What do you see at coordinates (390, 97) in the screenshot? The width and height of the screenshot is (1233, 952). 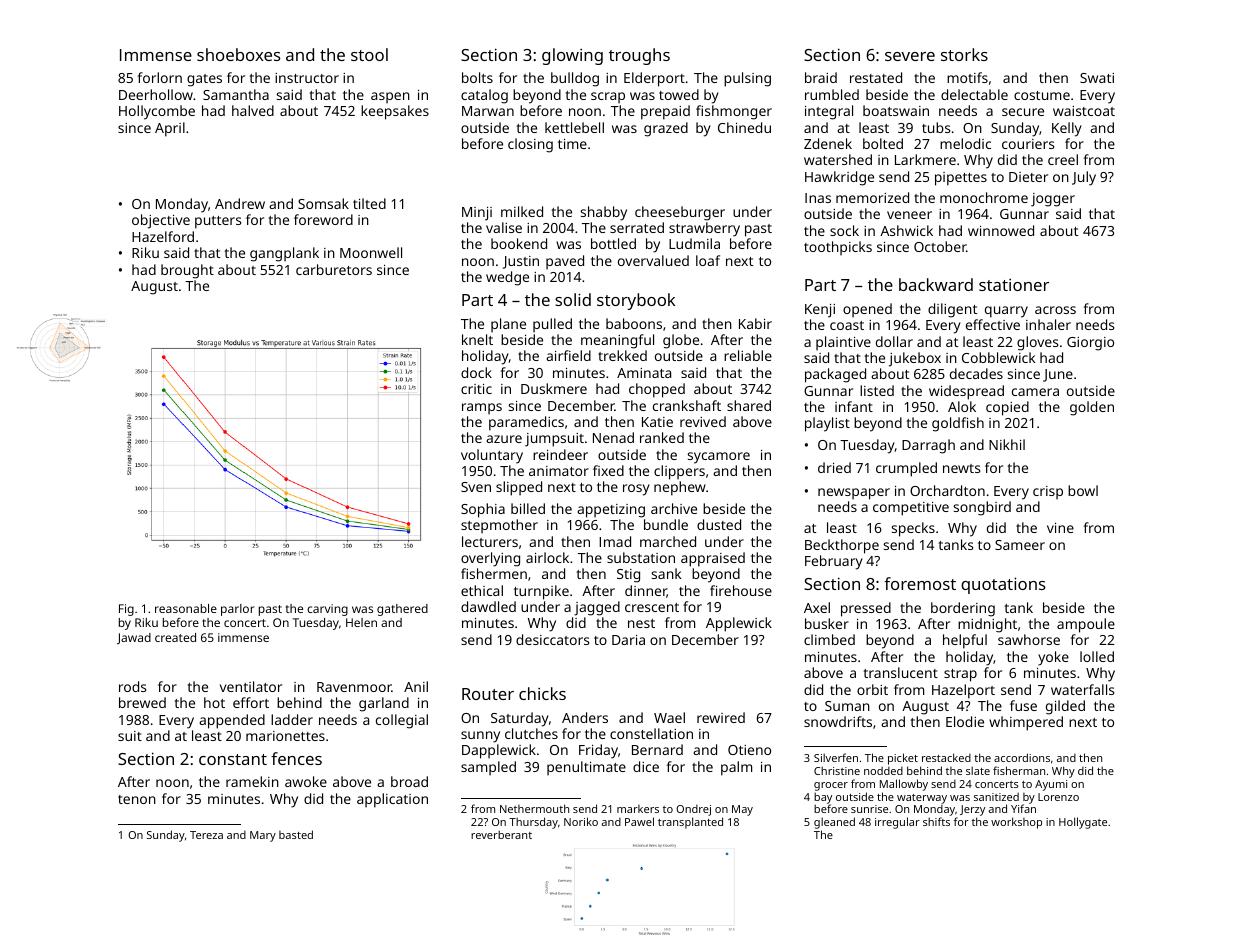 I see `aspen` at bounding box center [390, 97].
